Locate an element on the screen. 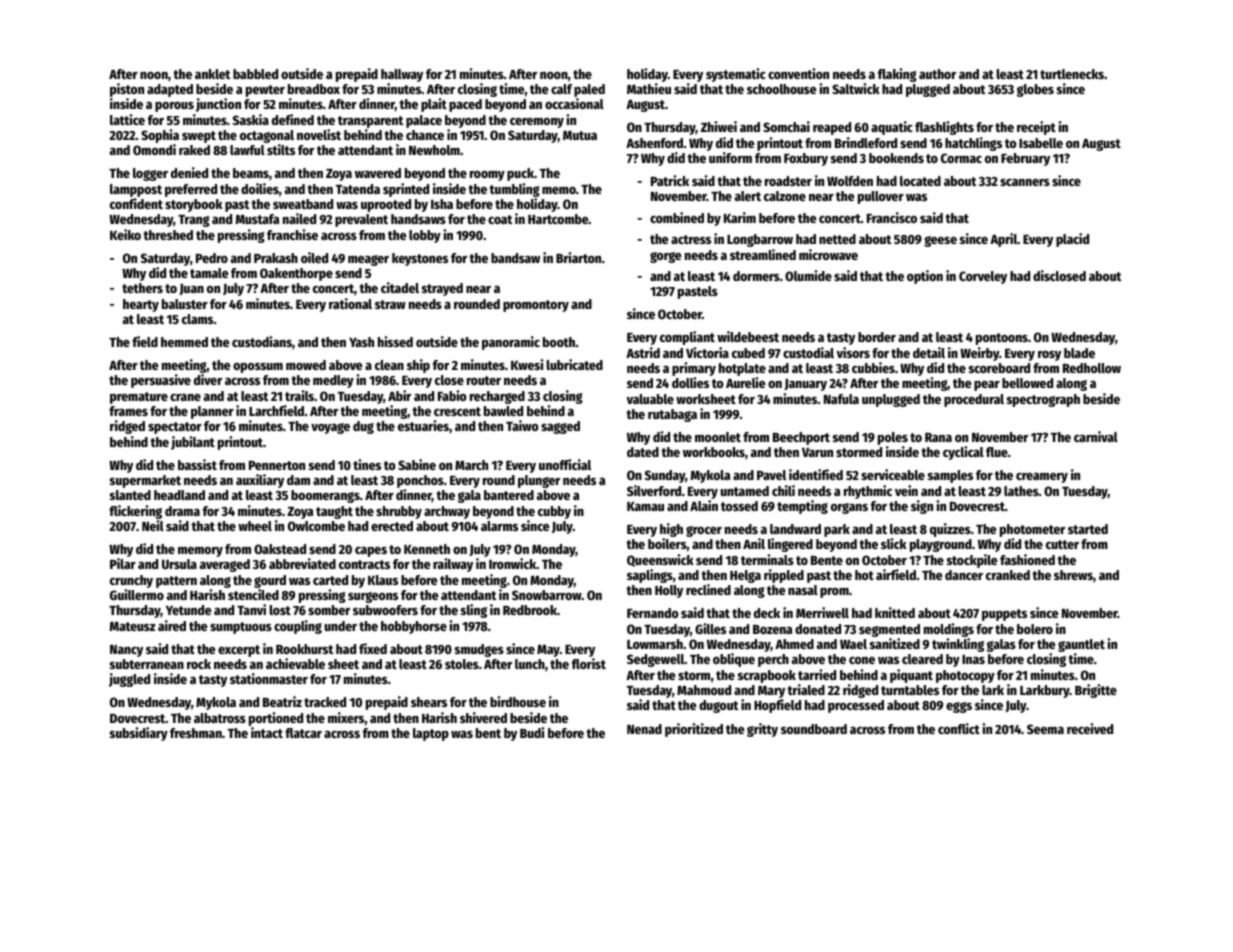 This screenshot has width=1233, height=952. stationmaster is located at coordinates (269, 678).
